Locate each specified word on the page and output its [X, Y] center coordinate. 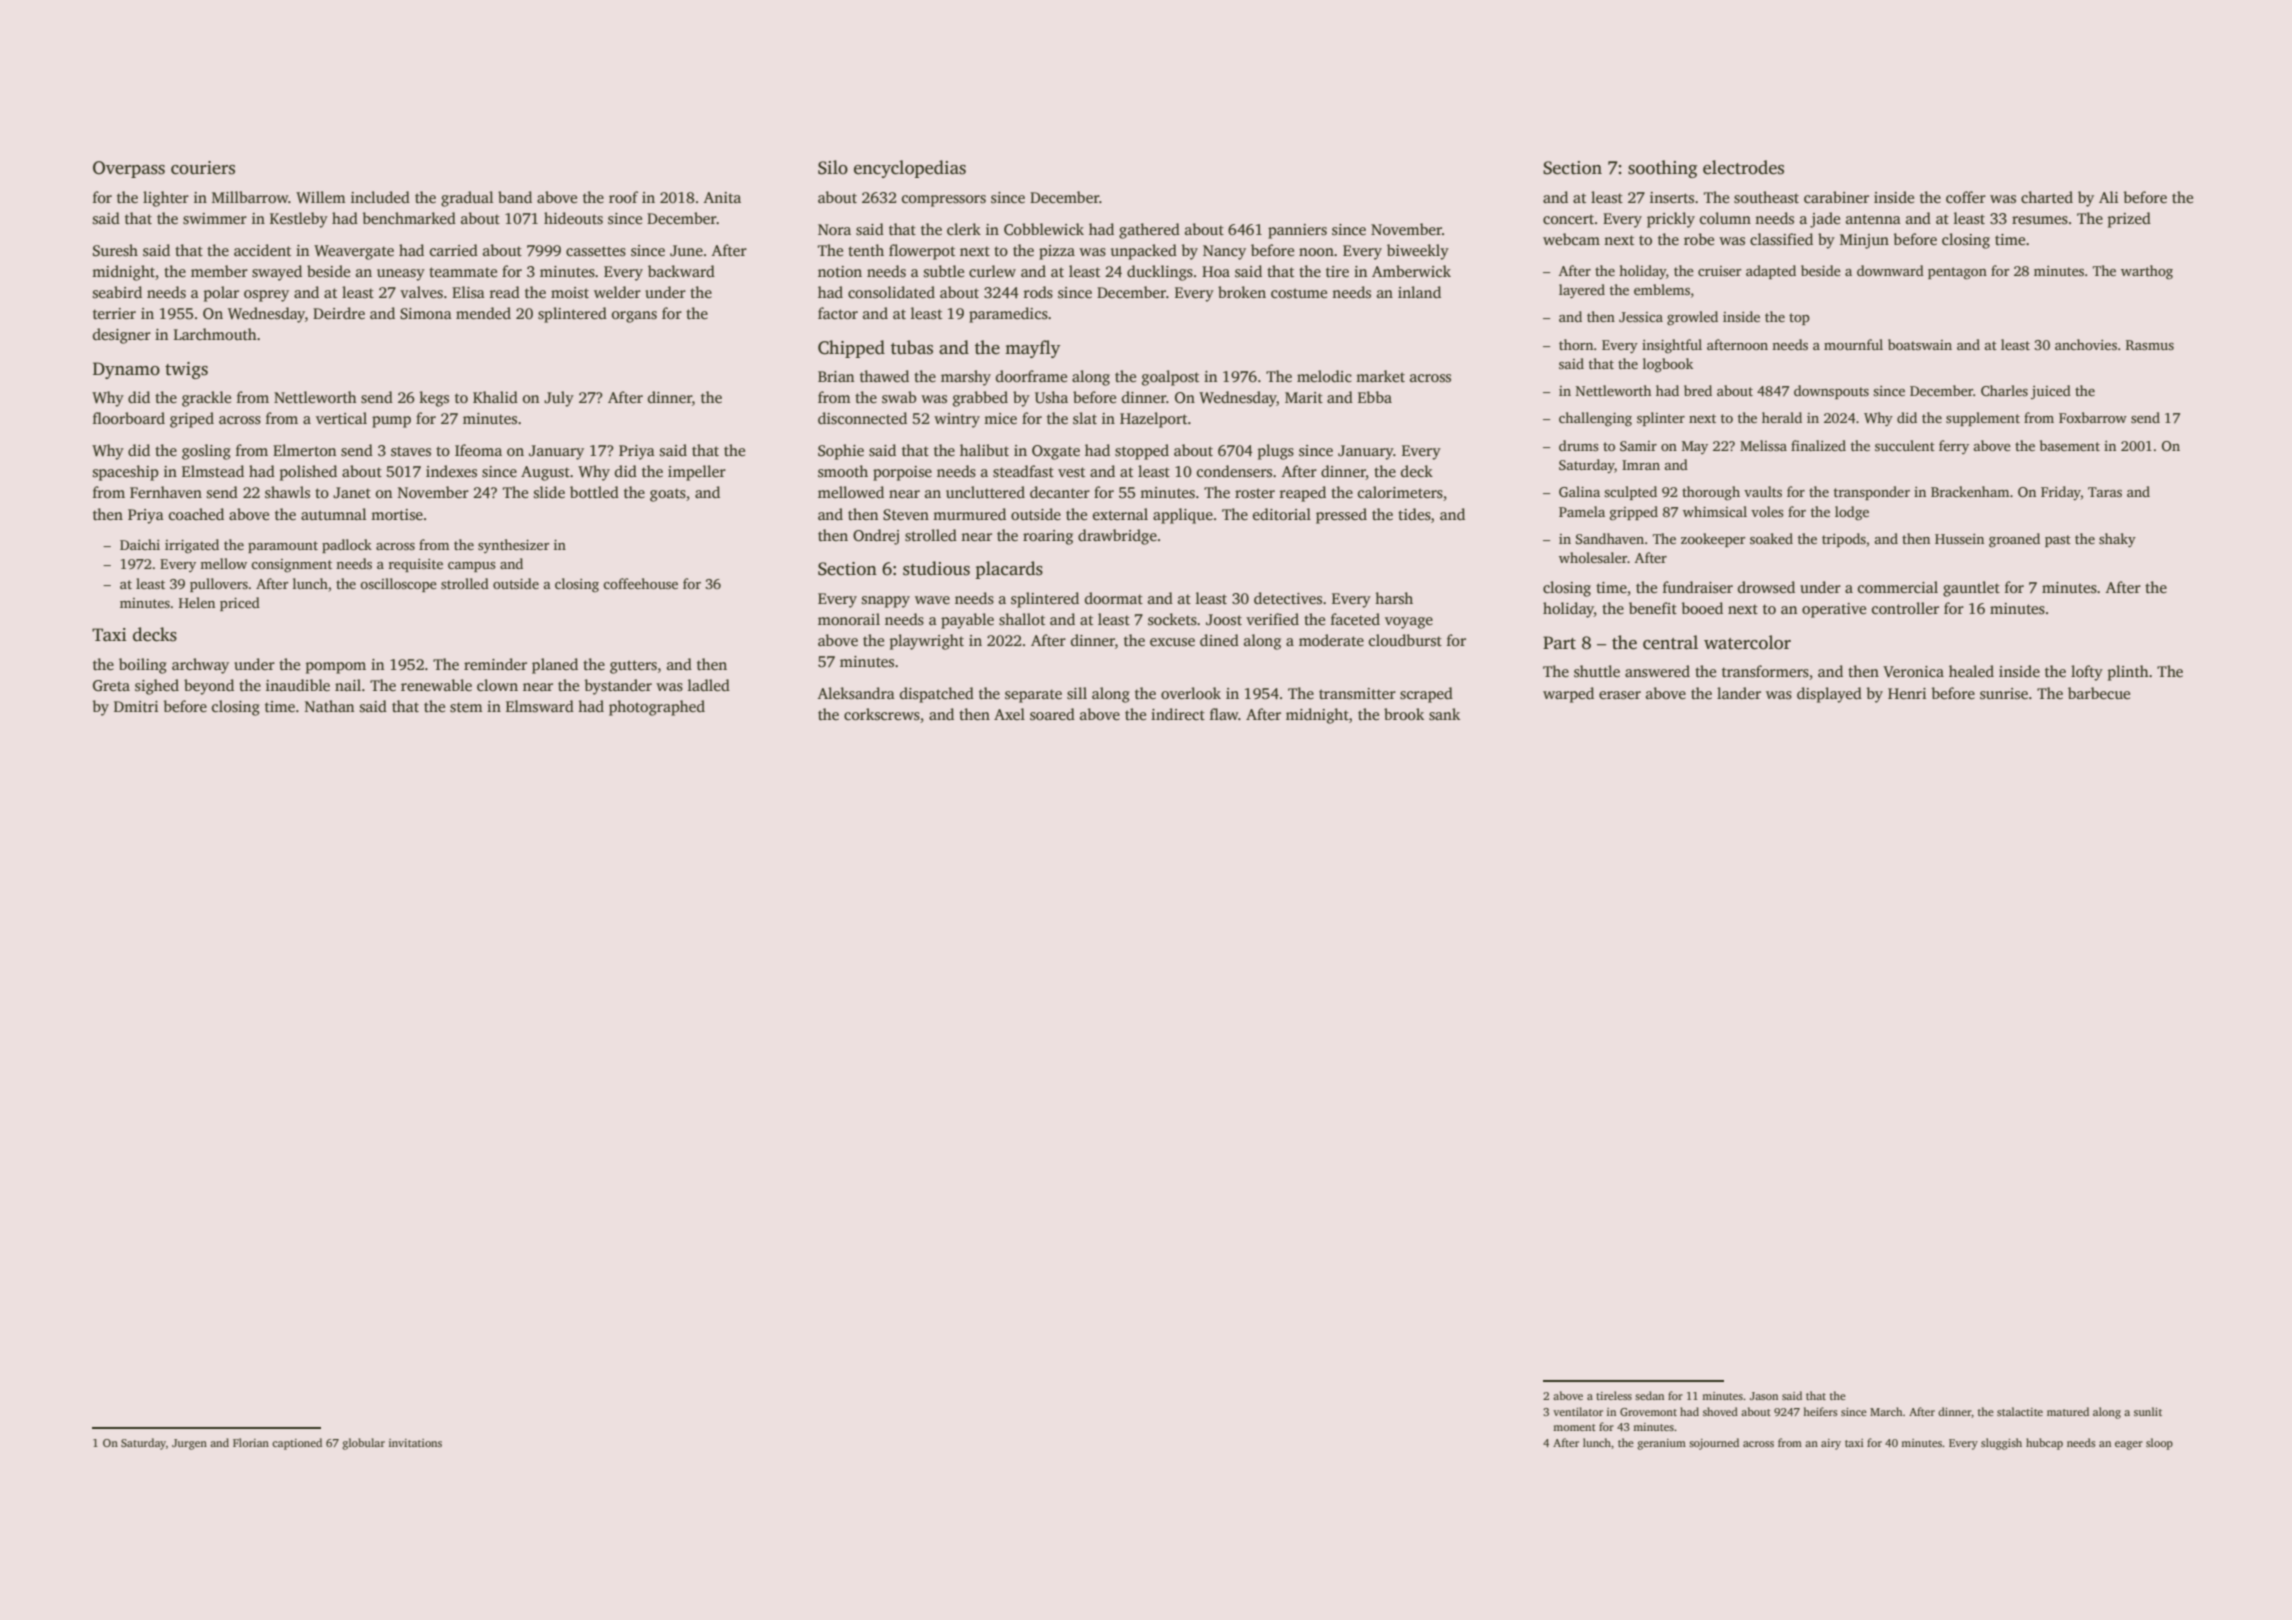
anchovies [2086, 344]
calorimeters [1400, 492]
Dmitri [136, 706]
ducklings [1160, 273]
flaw [1224, 714]
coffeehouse [640, 583]
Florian [251, 1442]
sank [1444, 714]
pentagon [1957, 273]
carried [454, 250]
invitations [415, 1443]
